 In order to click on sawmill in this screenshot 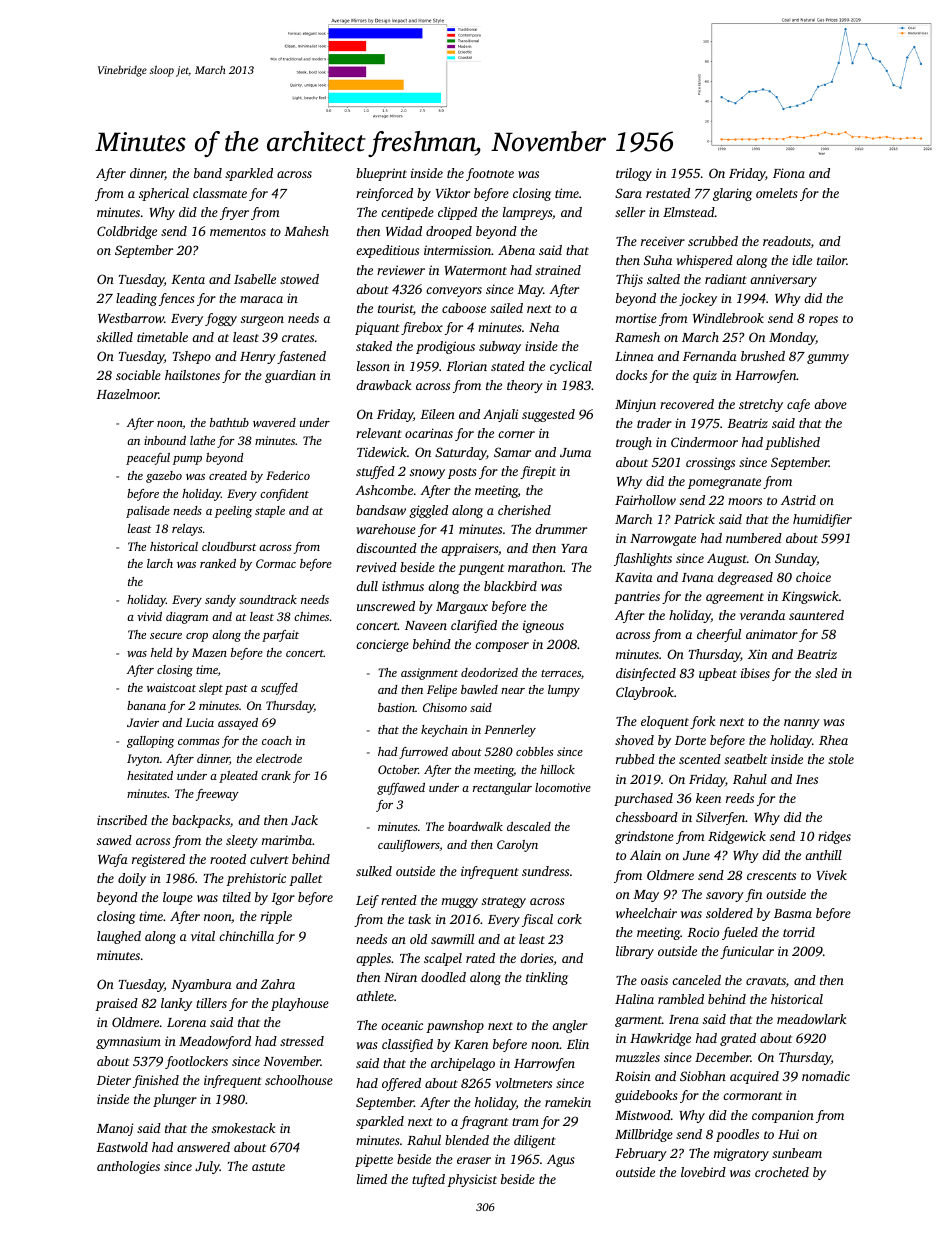, I will do `click(452, 939)`.
